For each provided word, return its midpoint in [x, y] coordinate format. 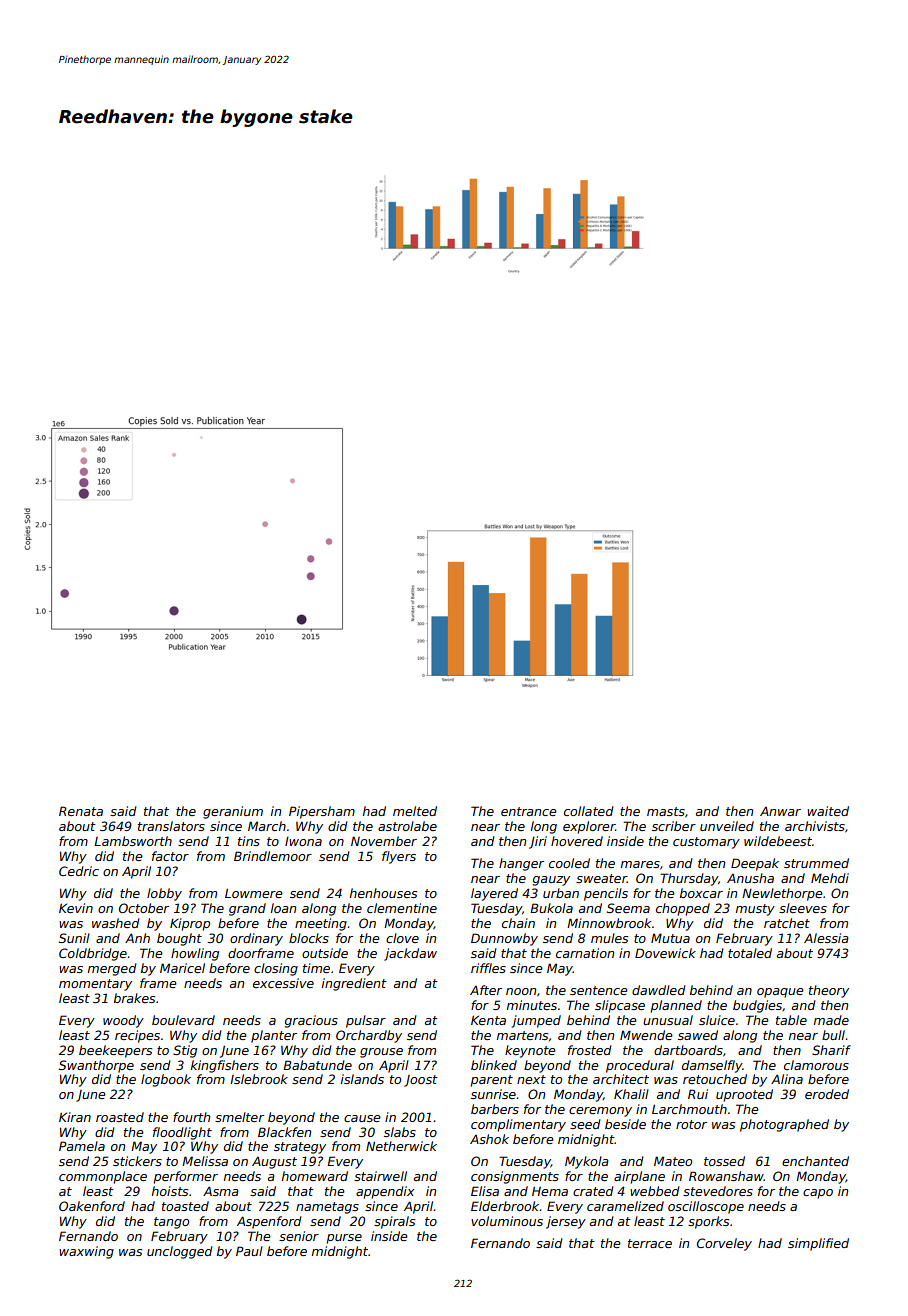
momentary [95, 985]
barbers [495, 1109]
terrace [650, 1243]
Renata [81, 811]
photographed [784, 1125]
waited [828, 811]
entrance [529, 811]
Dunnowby [504, 939]
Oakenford [92, 1206]
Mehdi [830, 878]
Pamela [82, 1146]
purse [344, 1239]
